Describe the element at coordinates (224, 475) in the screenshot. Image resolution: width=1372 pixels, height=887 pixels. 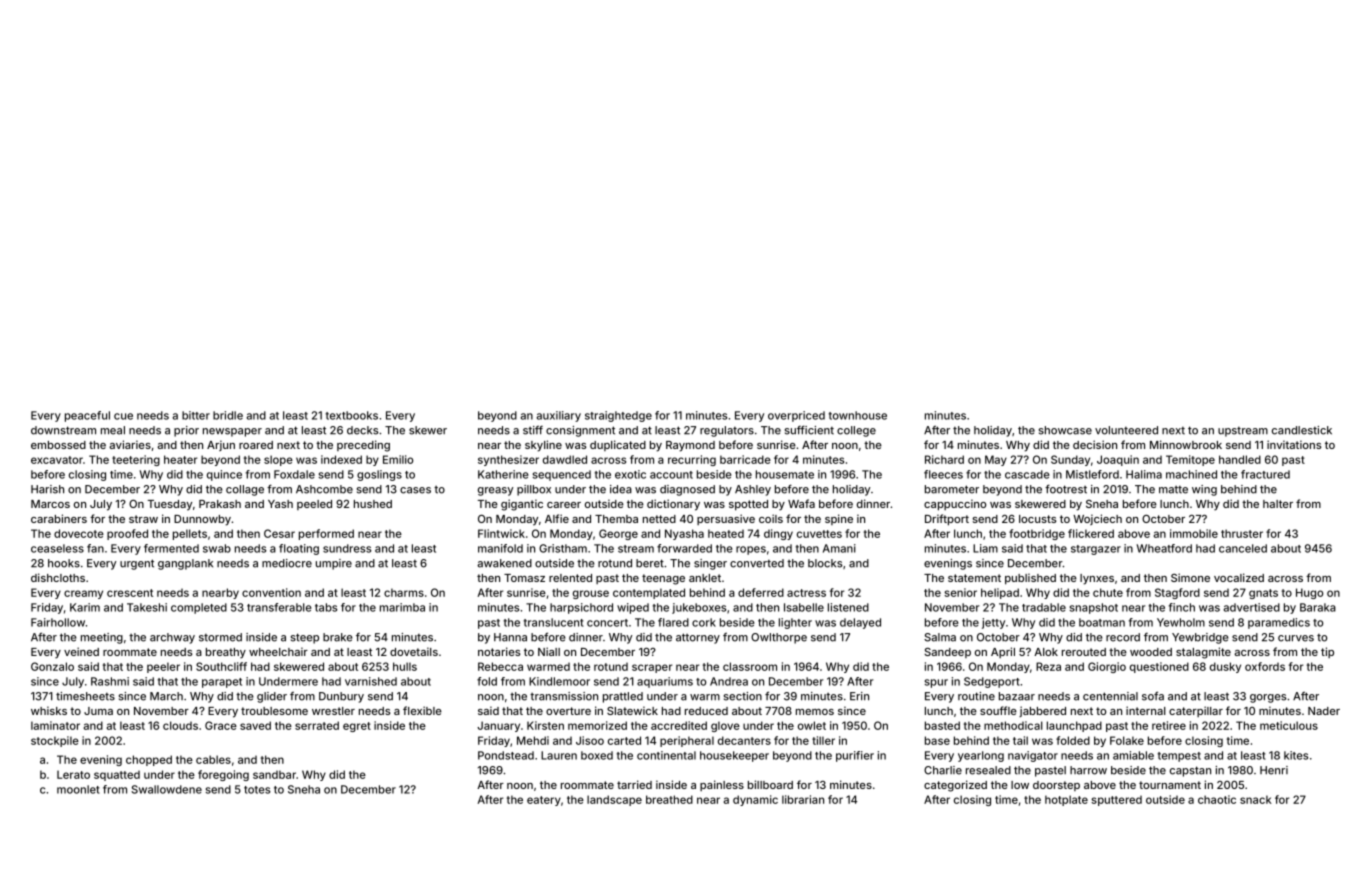
I see `quince` at that location.
